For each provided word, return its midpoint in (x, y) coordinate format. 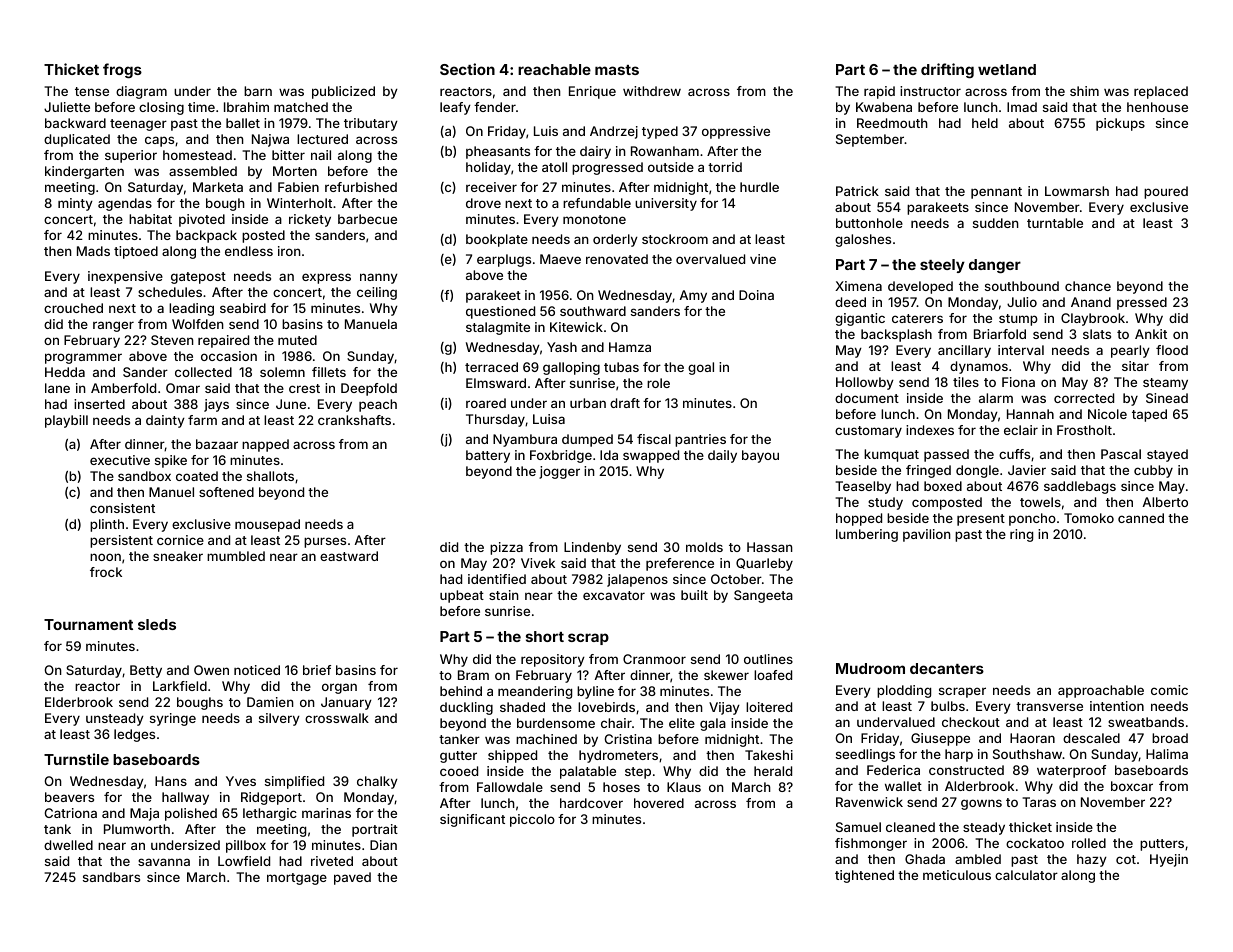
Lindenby (592, 548)
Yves (241, 781)
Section (467, 69)
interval (1021, 350)
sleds (157, 624)
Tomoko (1089, 518)
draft (625, 403)
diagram (141, 92)
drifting (947, 70)
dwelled (68, 845)
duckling (466, 708)
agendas (125, 204)
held (985, 123)
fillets (329, 372)
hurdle (759, 187)
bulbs (948, 706)
